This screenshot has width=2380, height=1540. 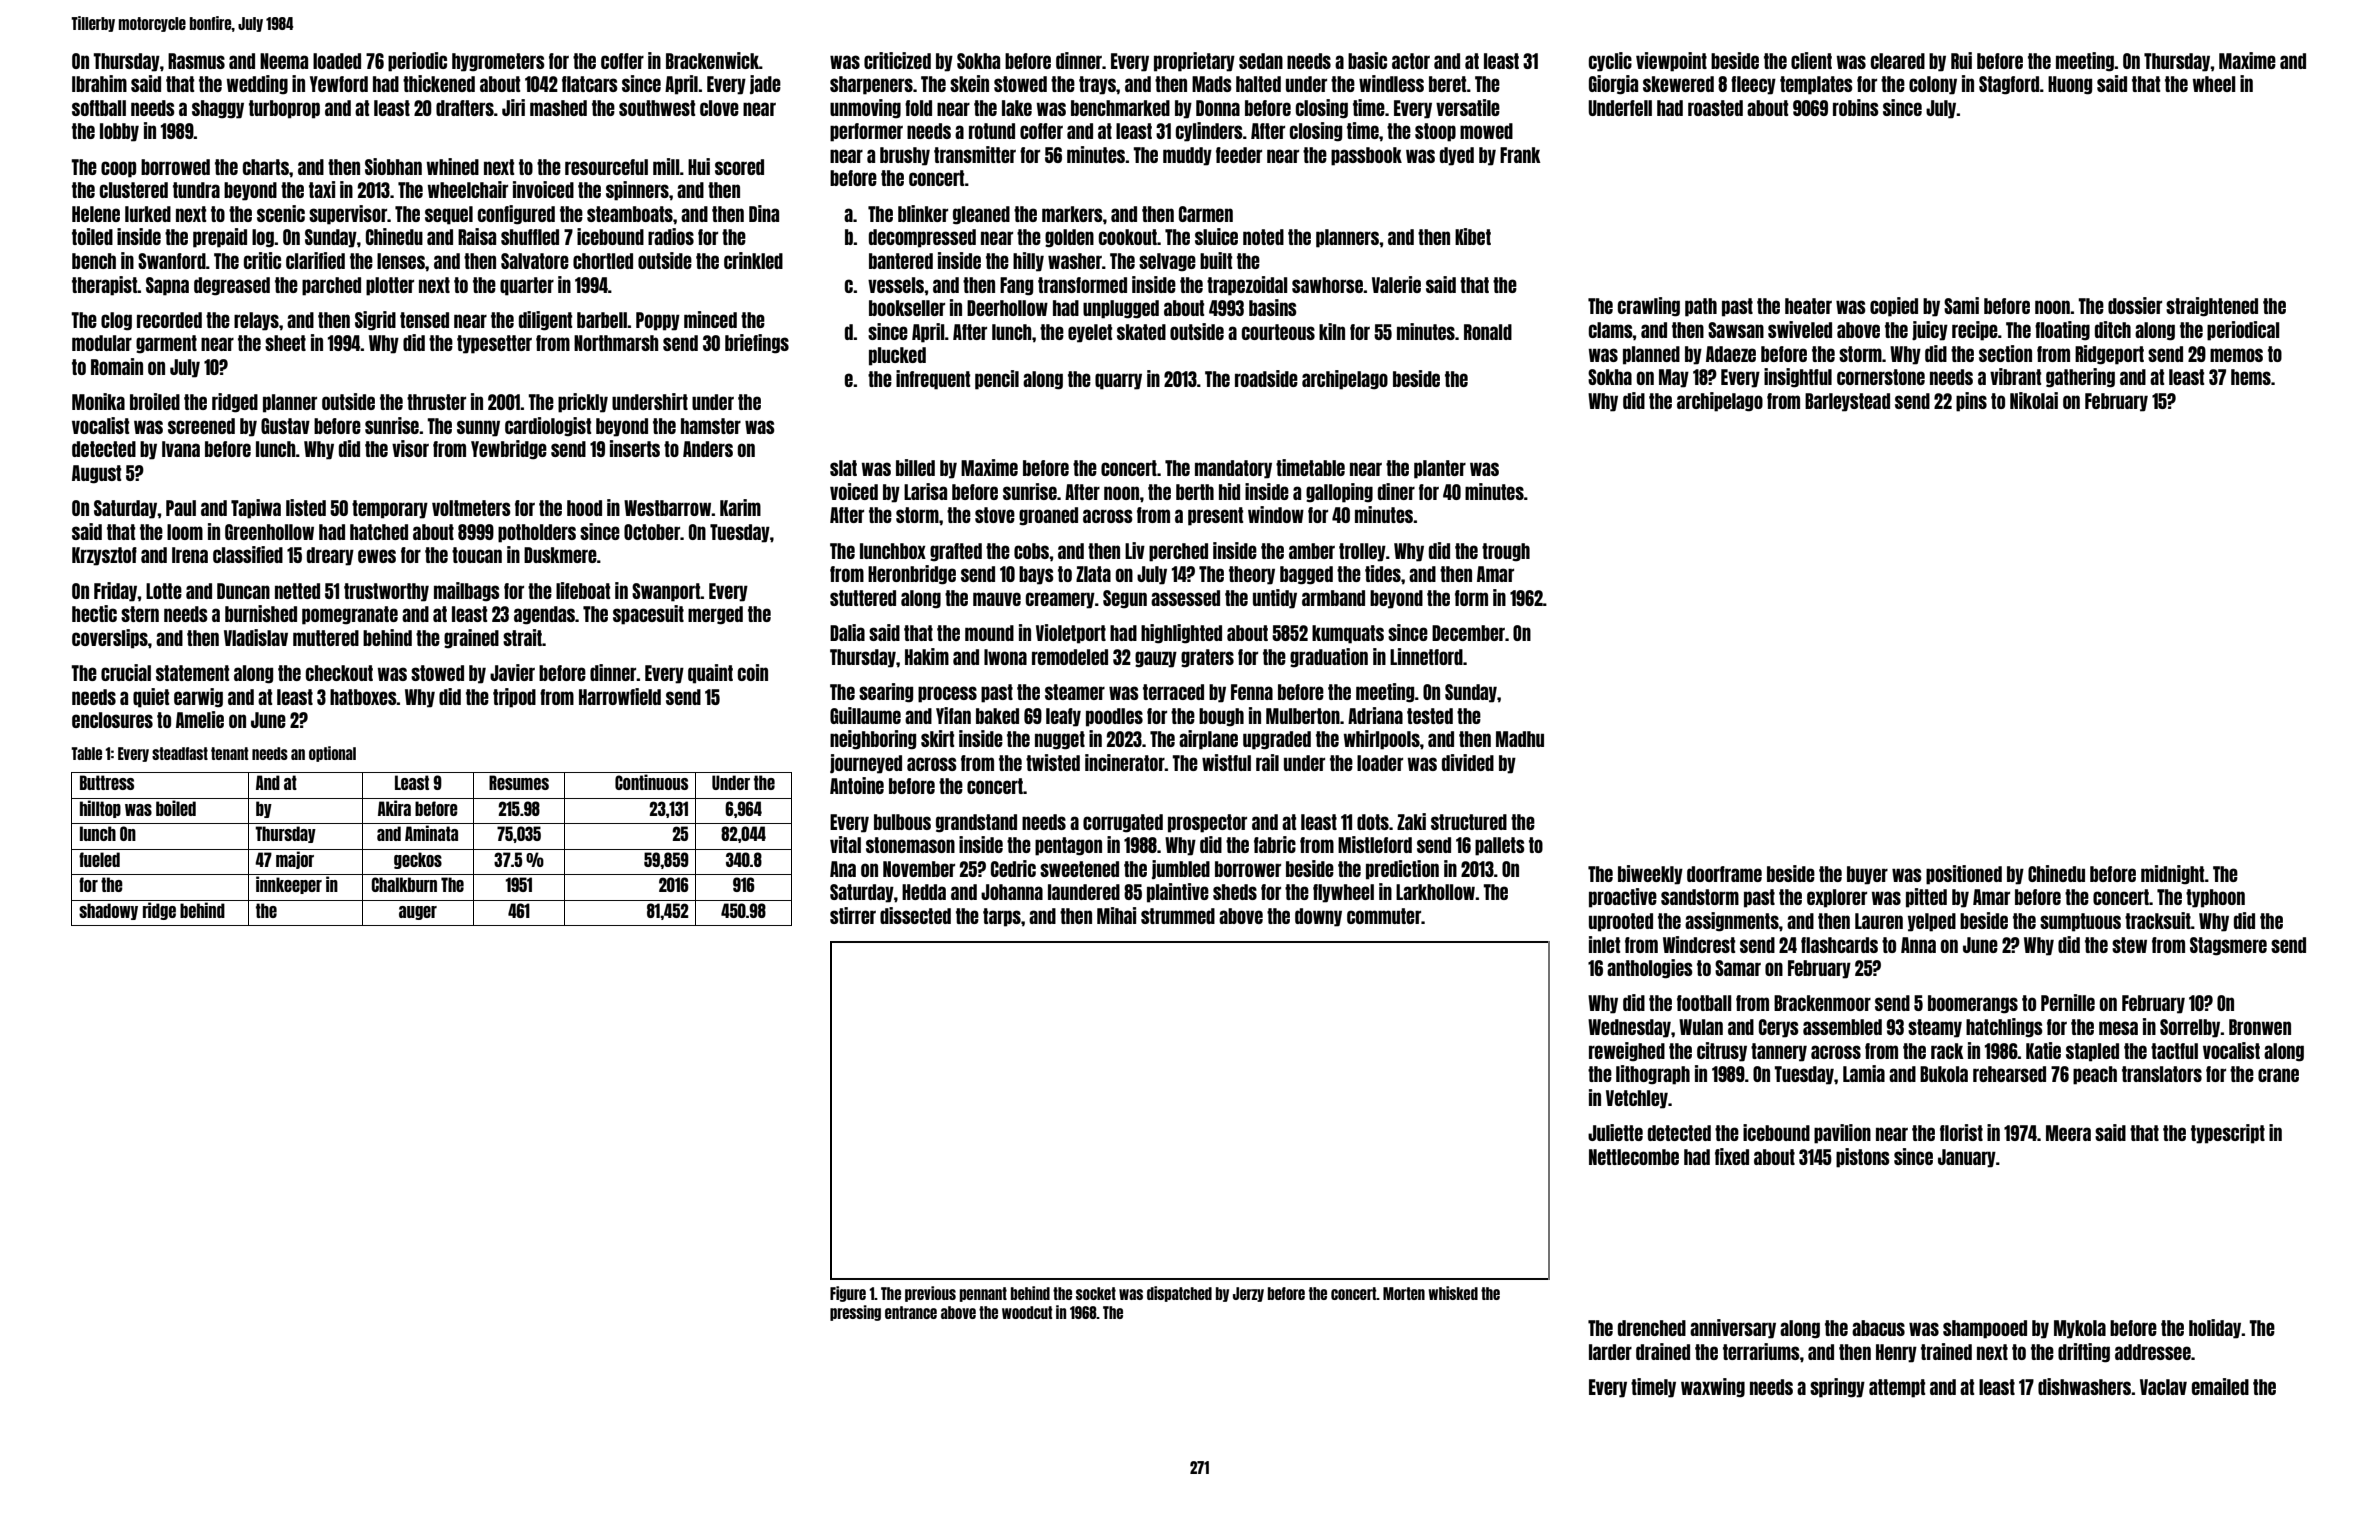 I want to click on actor, so click(x=1411, y=61).
